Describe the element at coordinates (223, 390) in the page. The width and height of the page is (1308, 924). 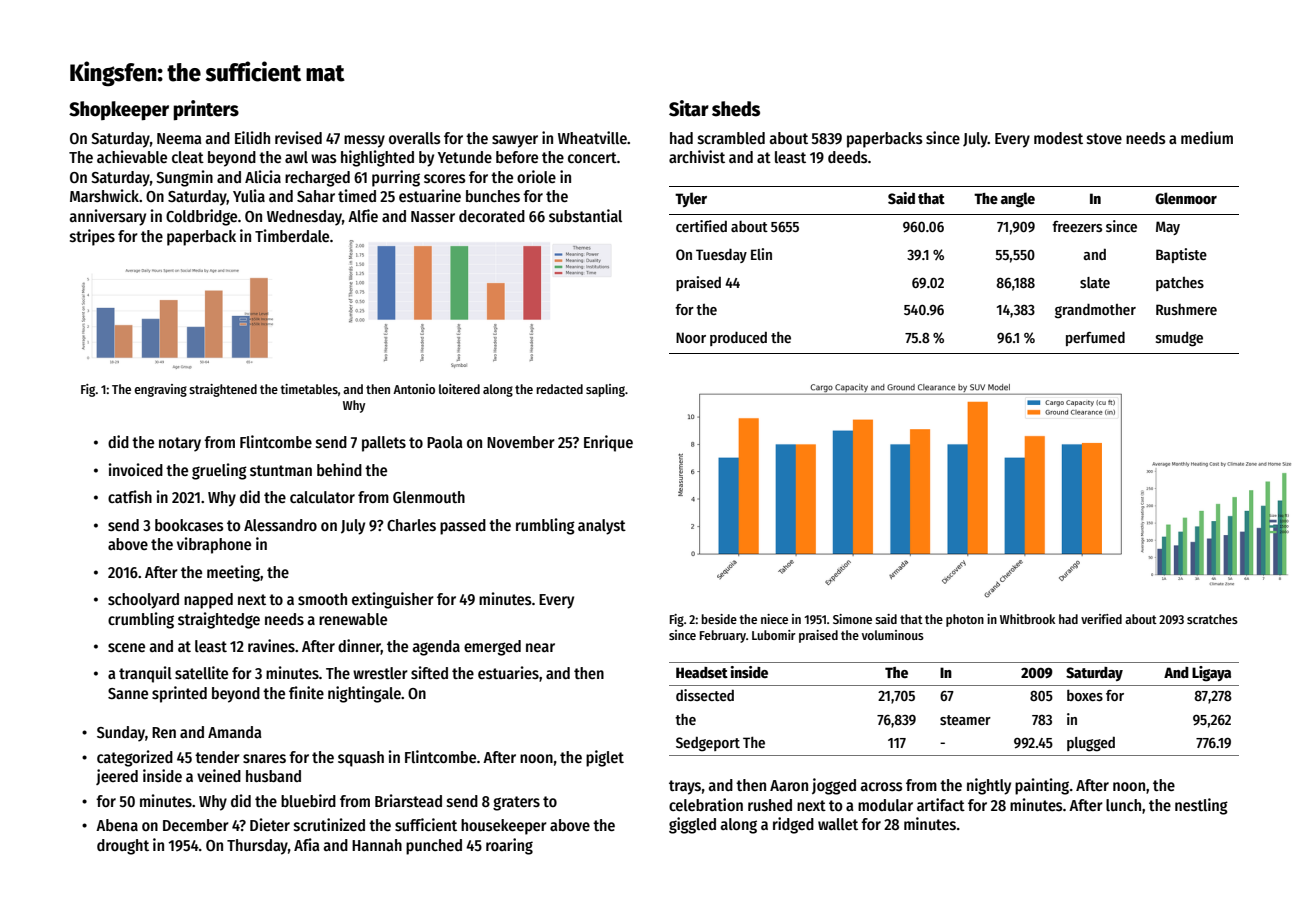
I see `straightened` at that location.
